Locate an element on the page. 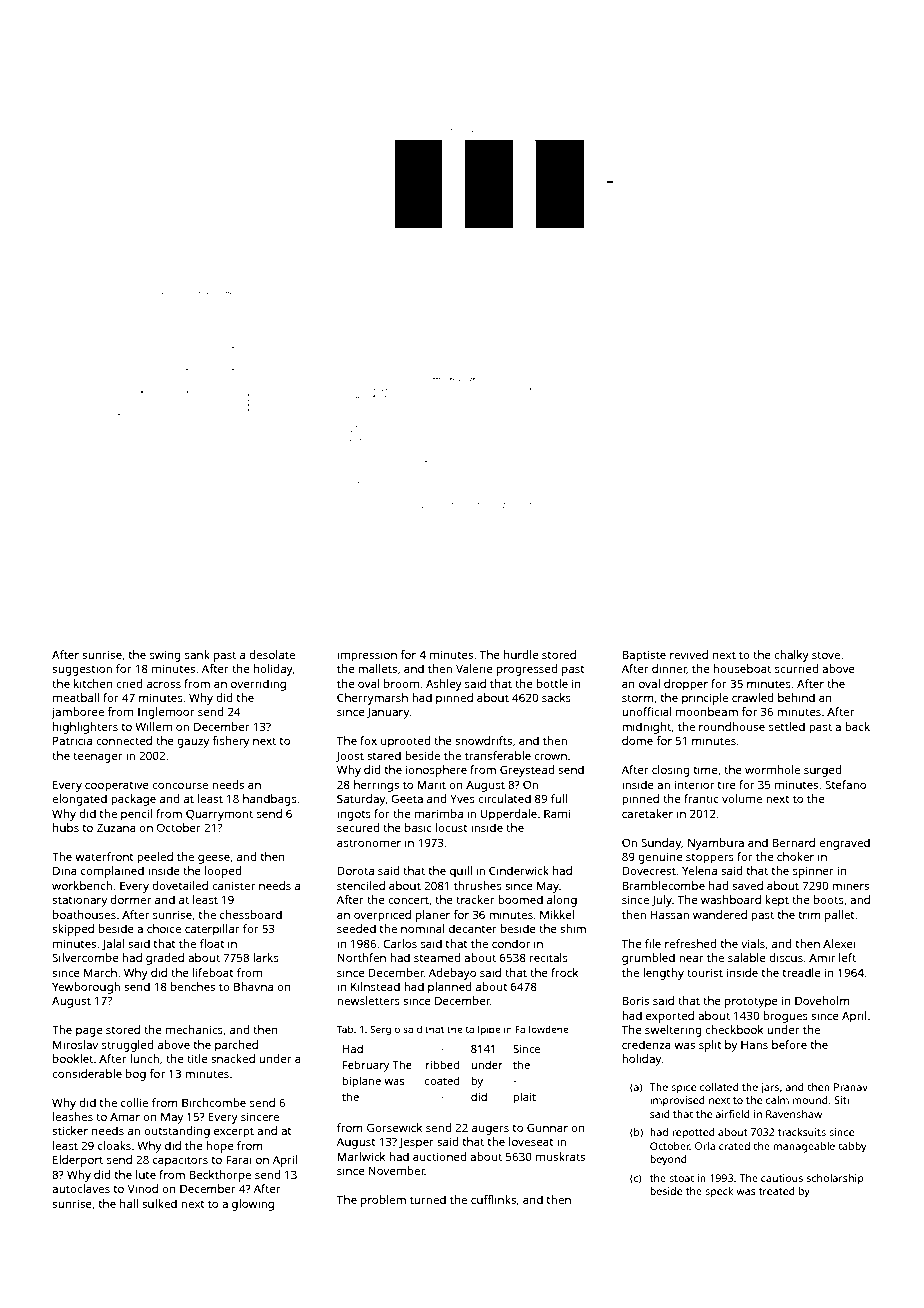  Vinod is located at coordinates (143, 1188).
